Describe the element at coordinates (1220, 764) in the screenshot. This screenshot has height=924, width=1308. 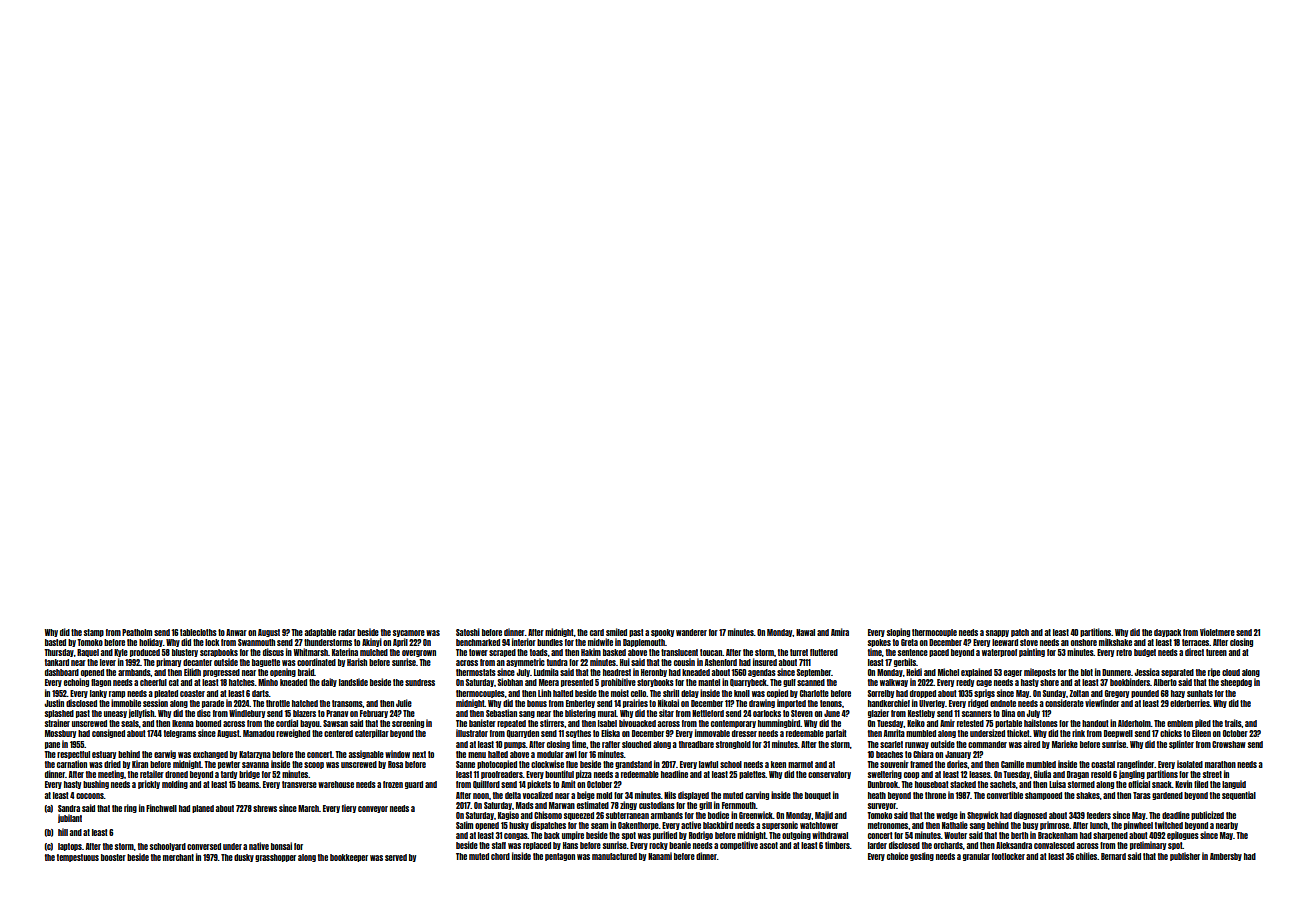
I see `marathon` at that location.
